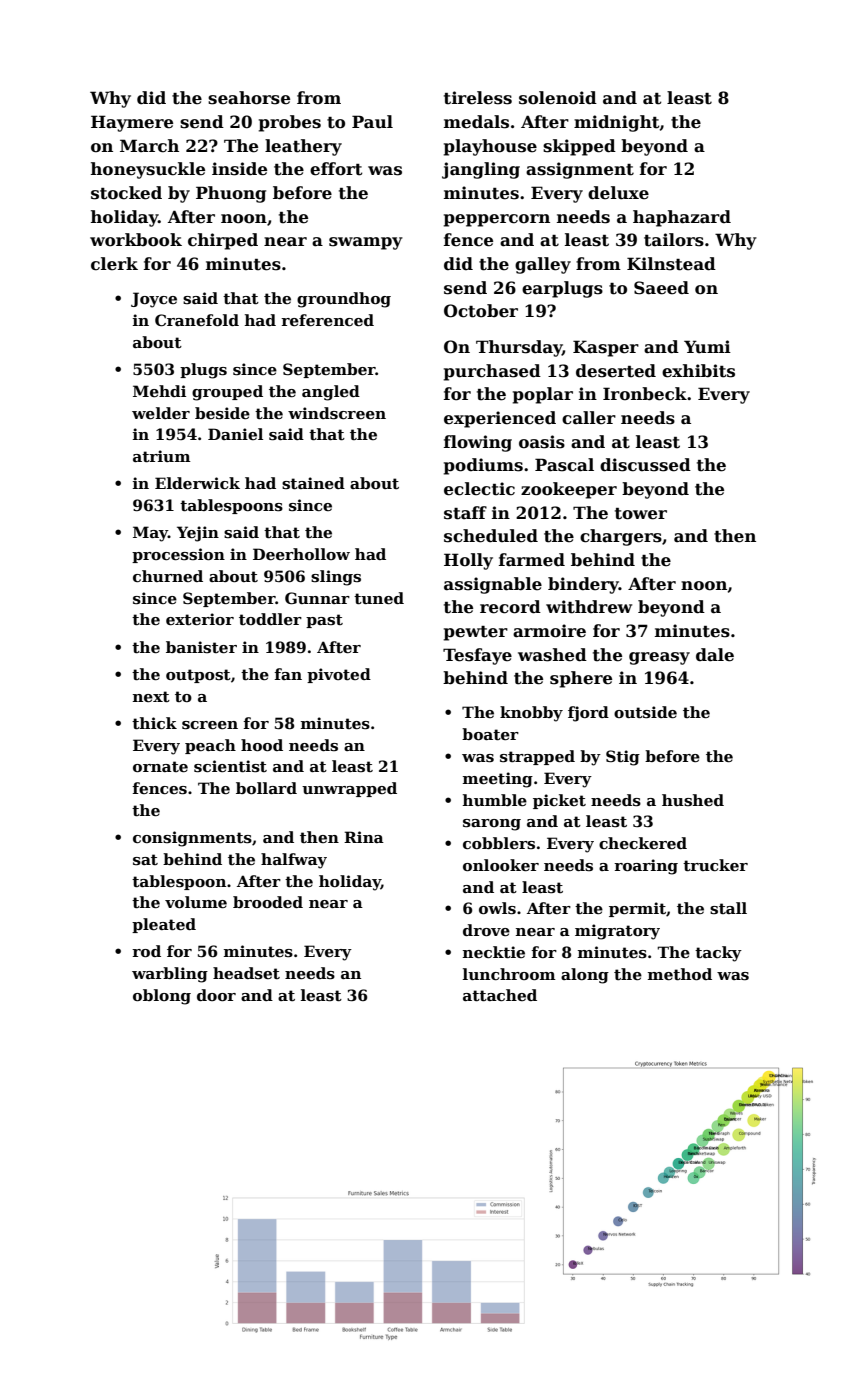  Describe the element at coordinates (715, 655) in the page. I see `dale` at that location.
